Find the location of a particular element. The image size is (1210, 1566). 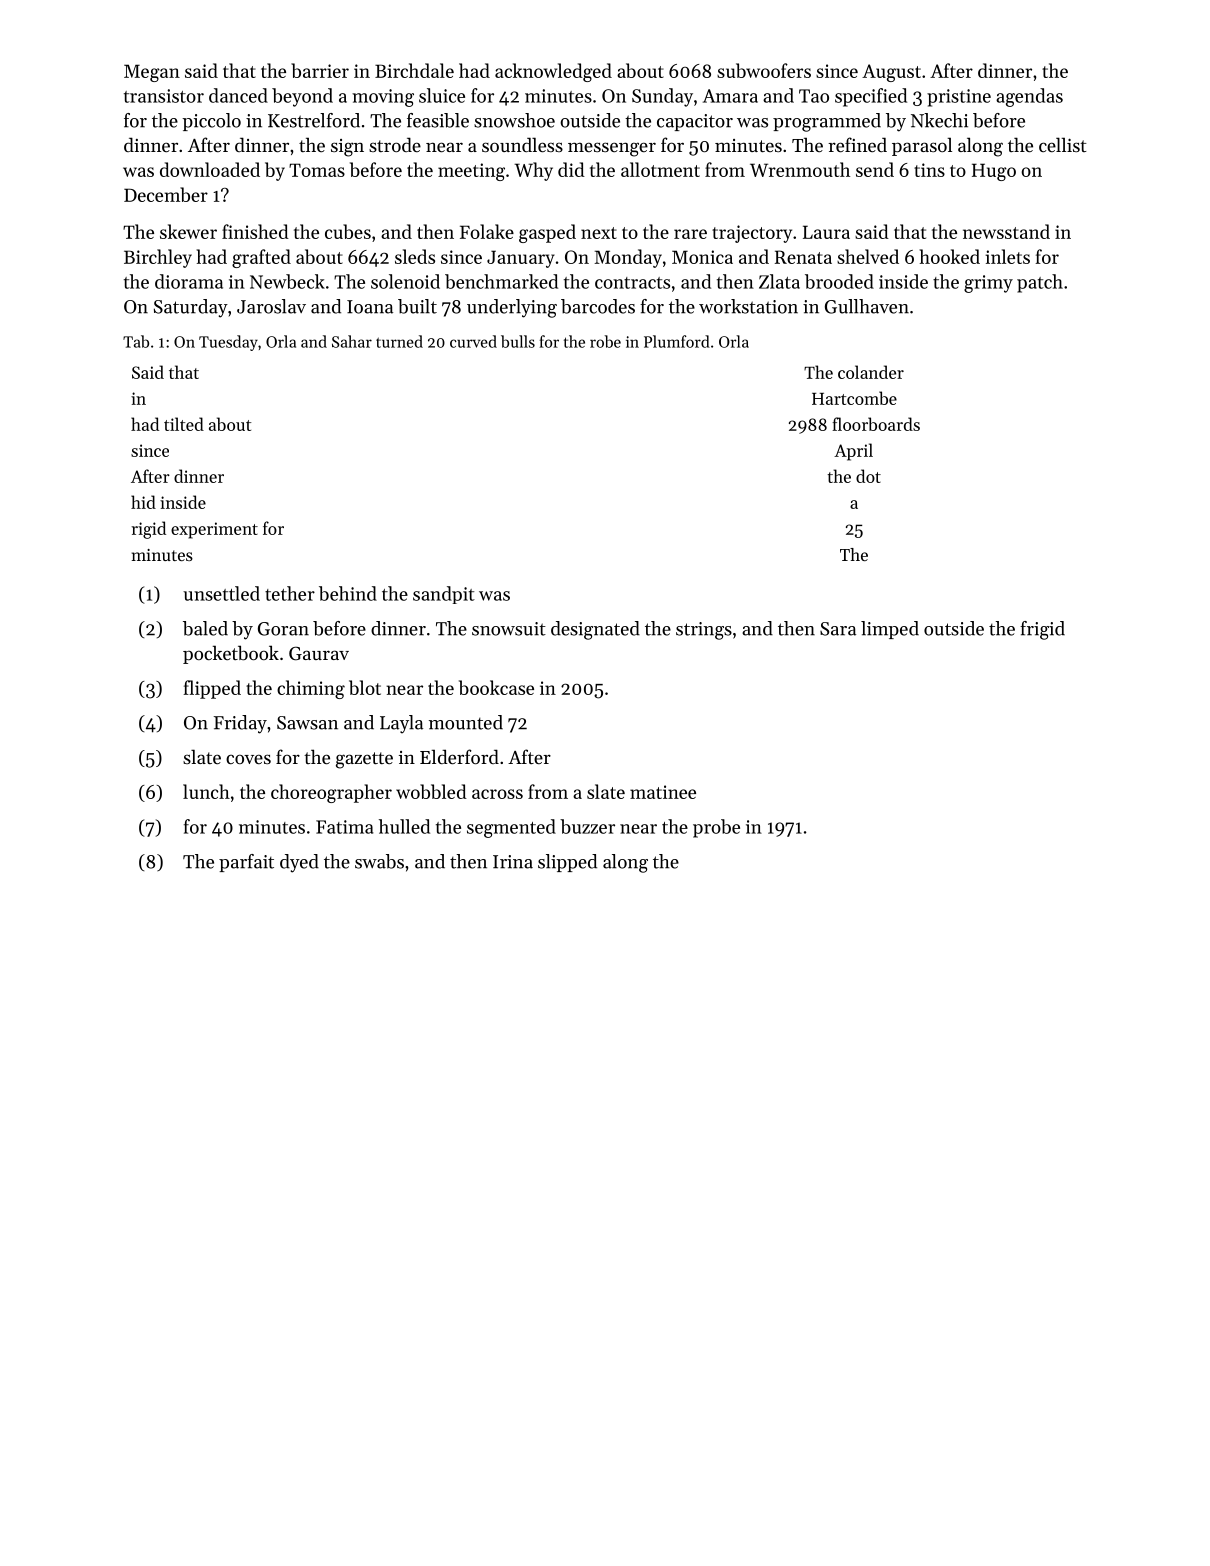

acknowledged is located at coordinates (553, 72).
